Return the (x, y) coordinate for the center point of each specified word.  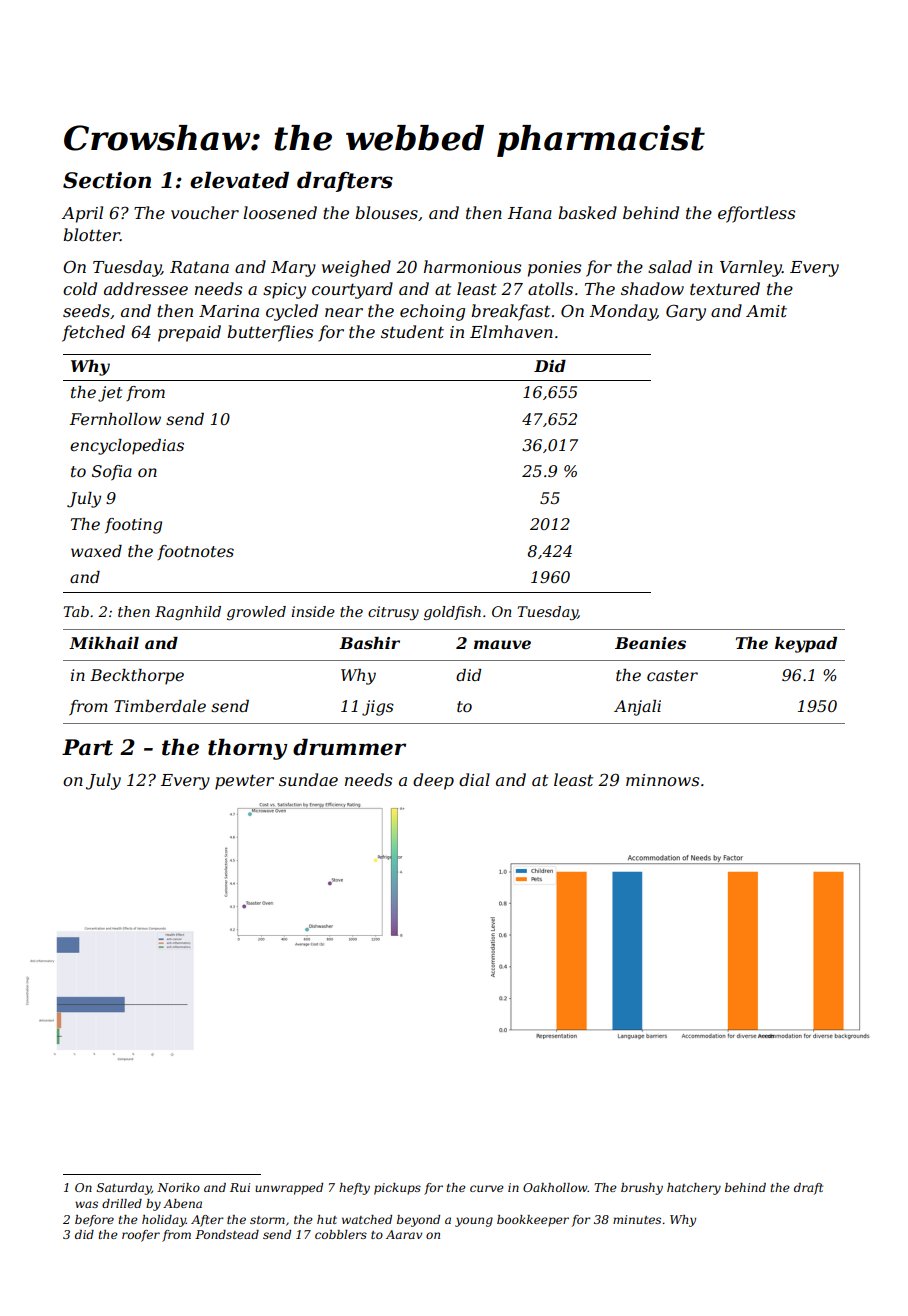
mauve (502, 644)
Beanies (650, 643)
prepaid (189, 333)
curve (487, 1188)
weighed (356, 268)
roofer (141, 1236)
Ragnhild (188, 613)
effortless (756, 214)
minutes (637, 1219)
